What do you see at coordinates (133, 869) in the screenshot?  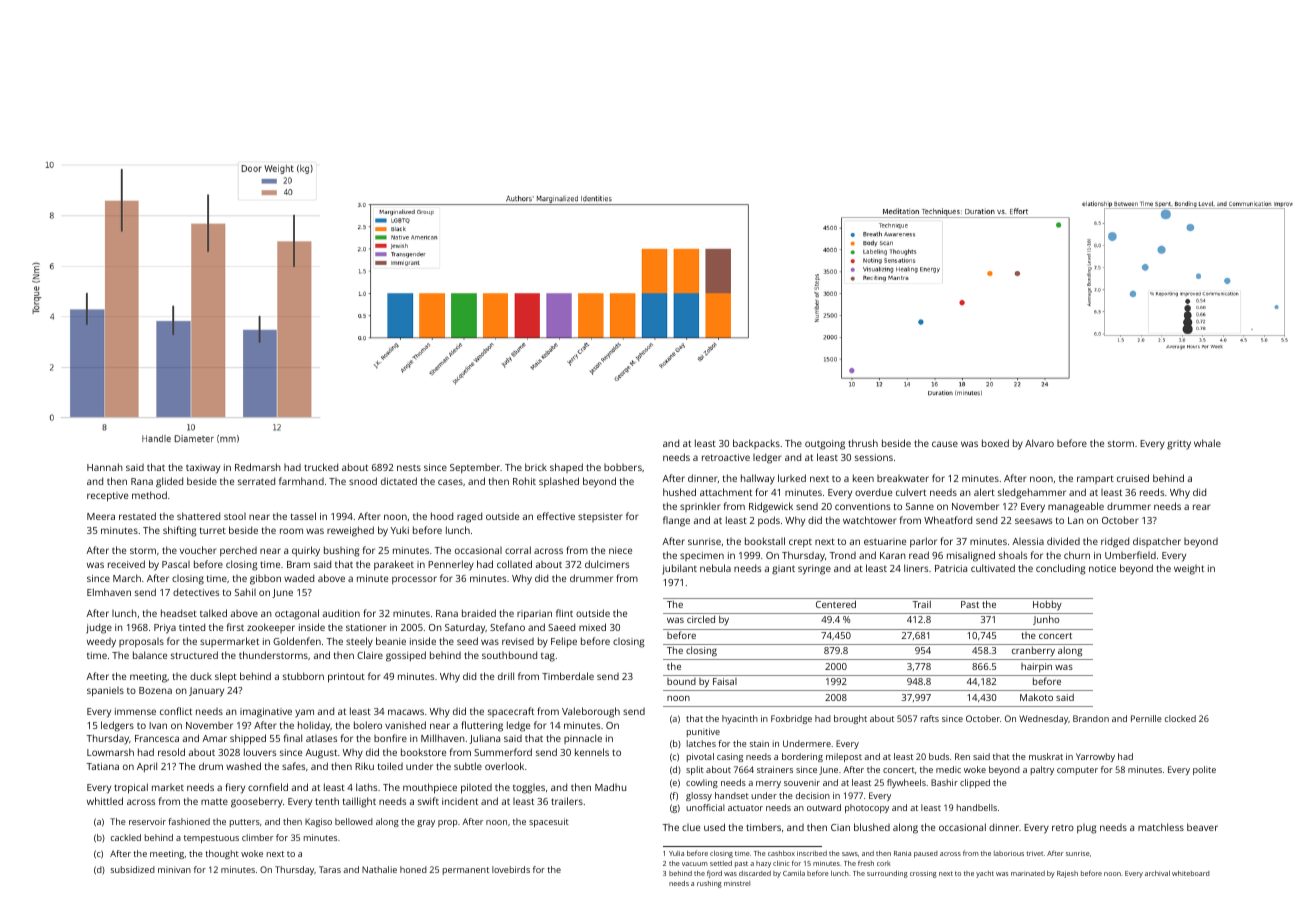 I see `subsidized` at bounding box center [133, 869].
